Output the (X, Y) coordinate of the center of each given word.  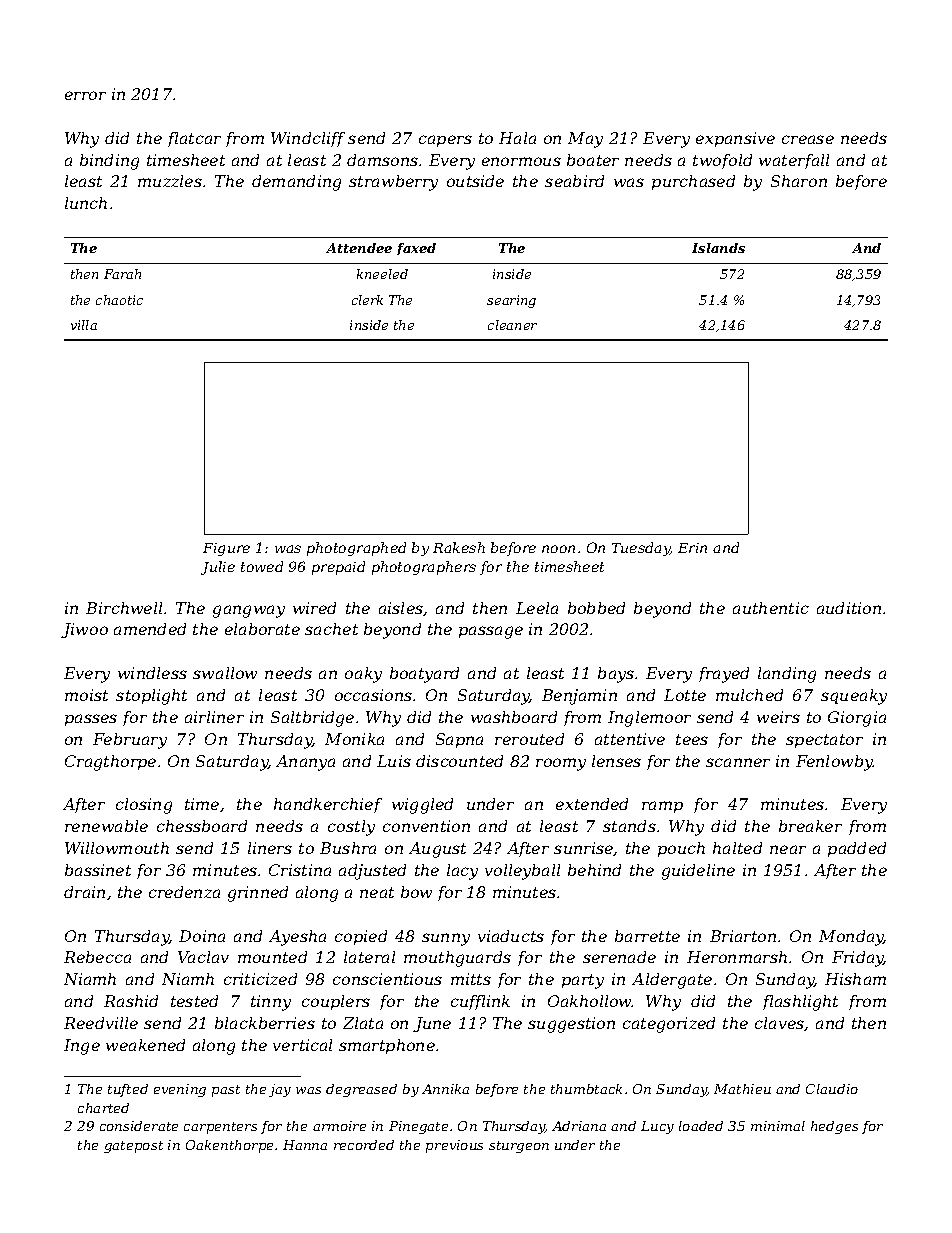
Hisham (855, 979)
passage (491, 632)
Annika (445, 1089)
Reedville (101, 1023)
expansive (735, 139)
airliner (214, 717)
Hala (517, 138)
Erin (692, 548)
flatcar (194, 139)
